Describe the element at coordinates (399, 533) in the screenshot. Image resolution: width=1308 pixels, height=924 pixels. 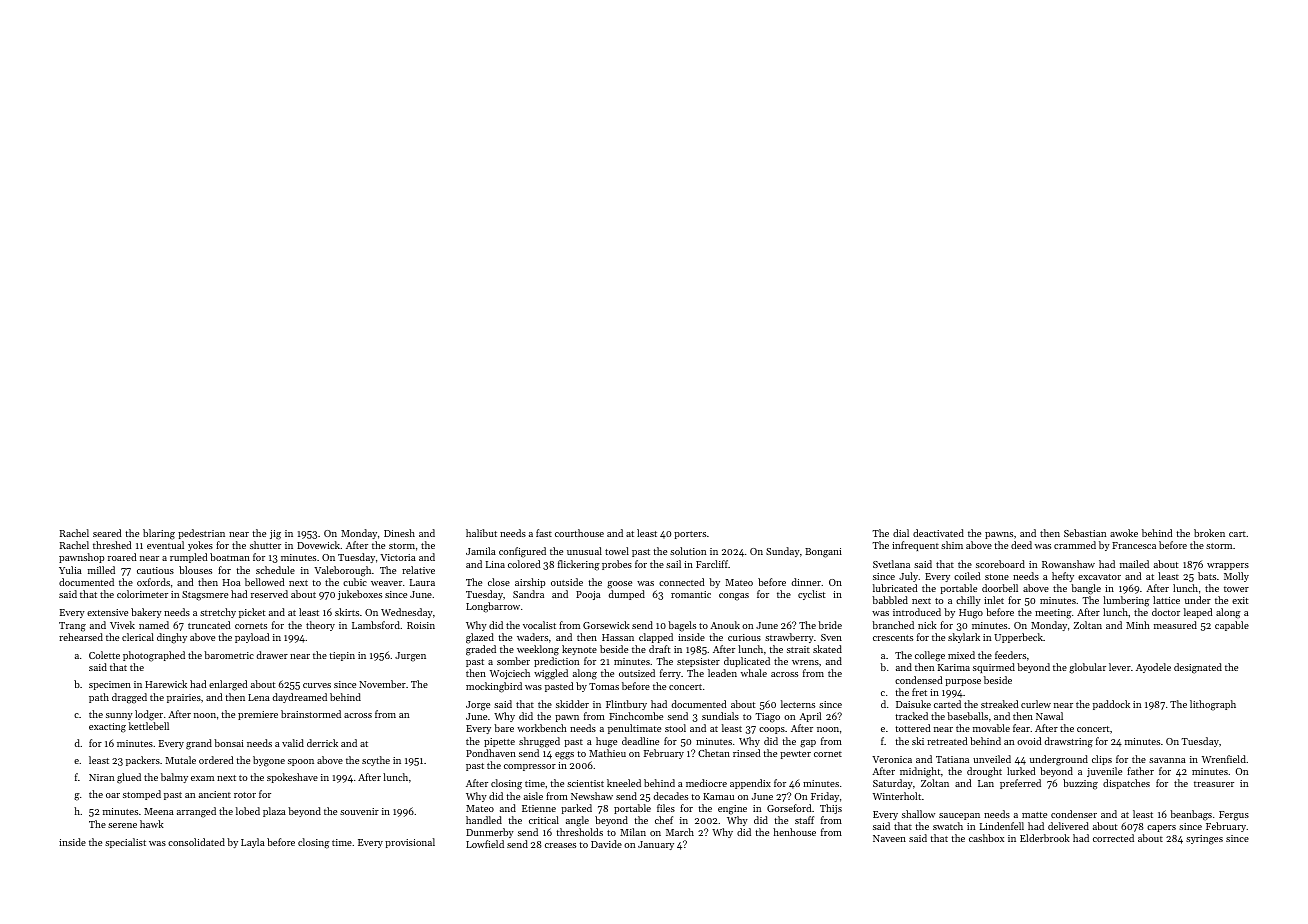
I see `Dinesh` at that location.
